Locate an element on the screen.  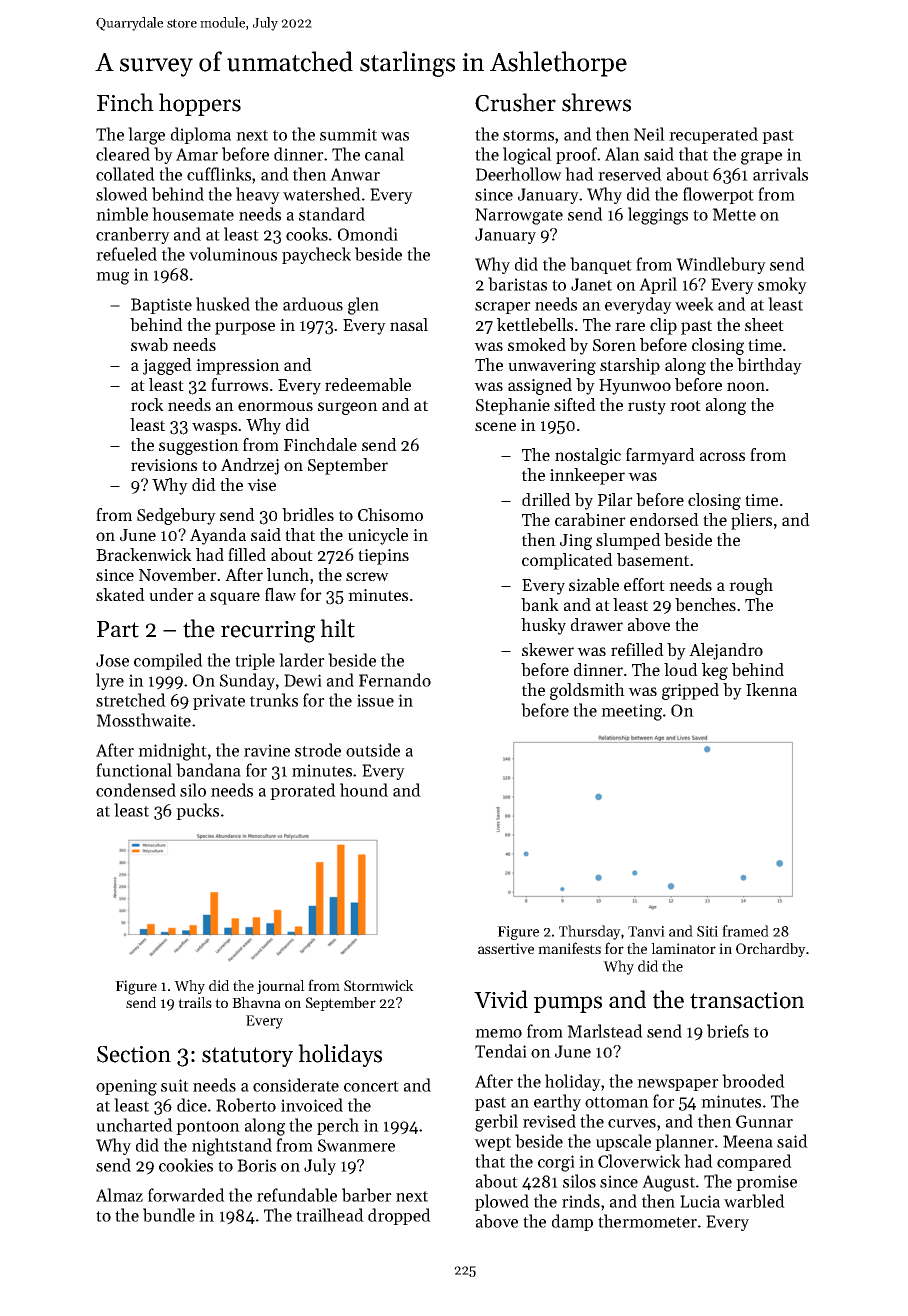
Swanmere is located at coordinates (356, 1145).
